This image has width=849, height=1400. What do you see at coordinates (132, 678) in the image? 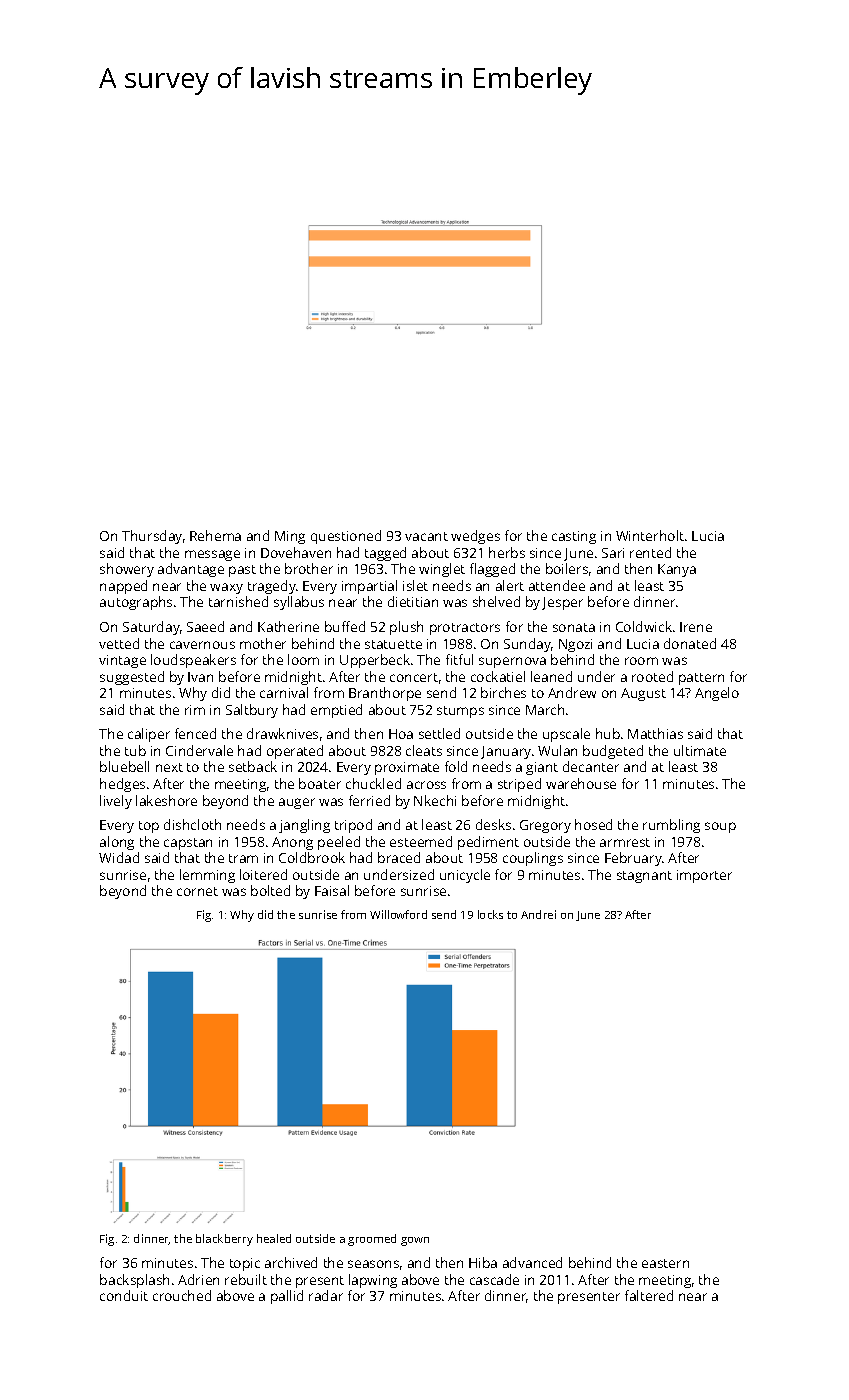
I see `suggested` at bounding box center [132, 678].
